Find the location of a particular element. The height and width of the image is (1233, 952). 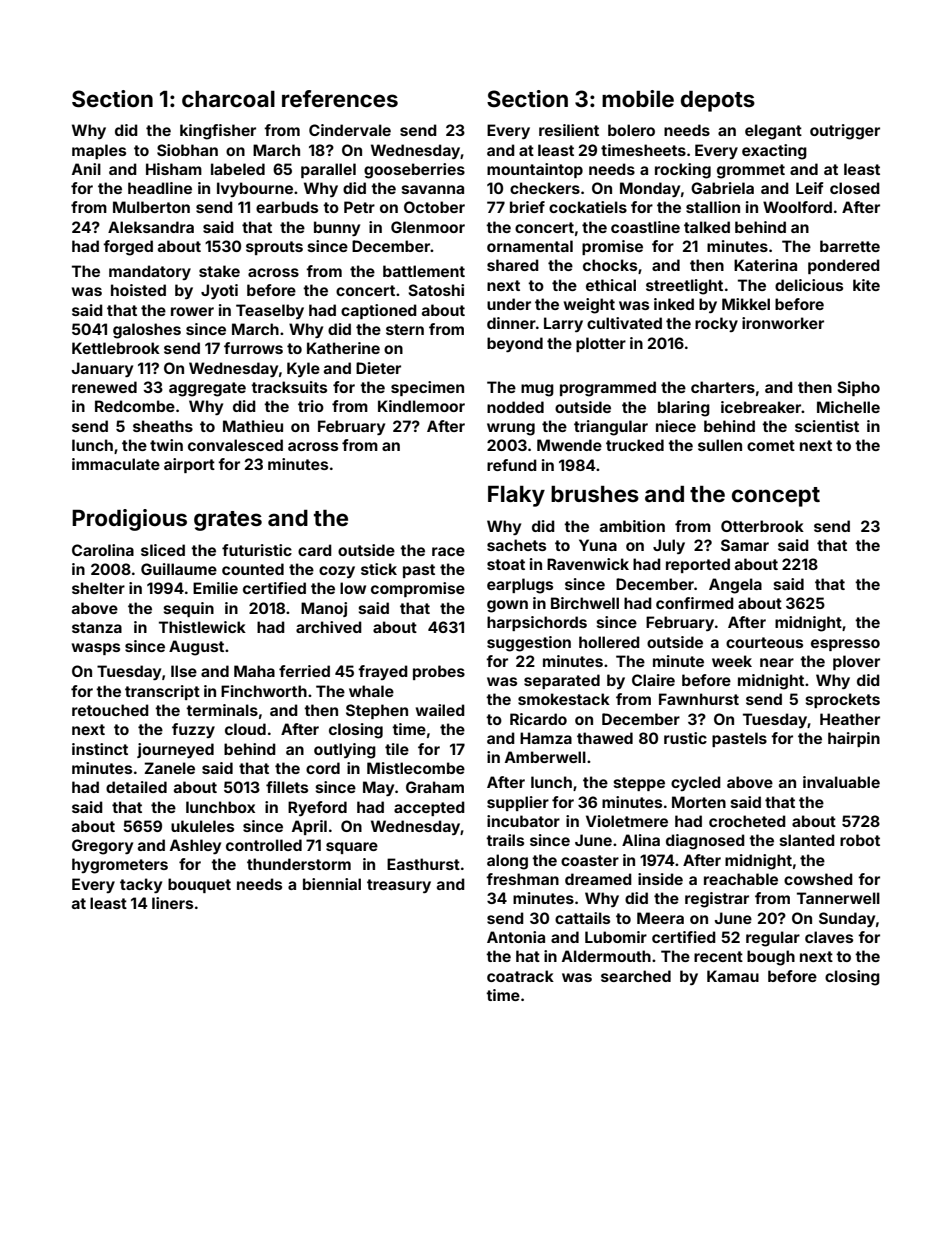

gooseberries is located at coordinates (414, 171).
